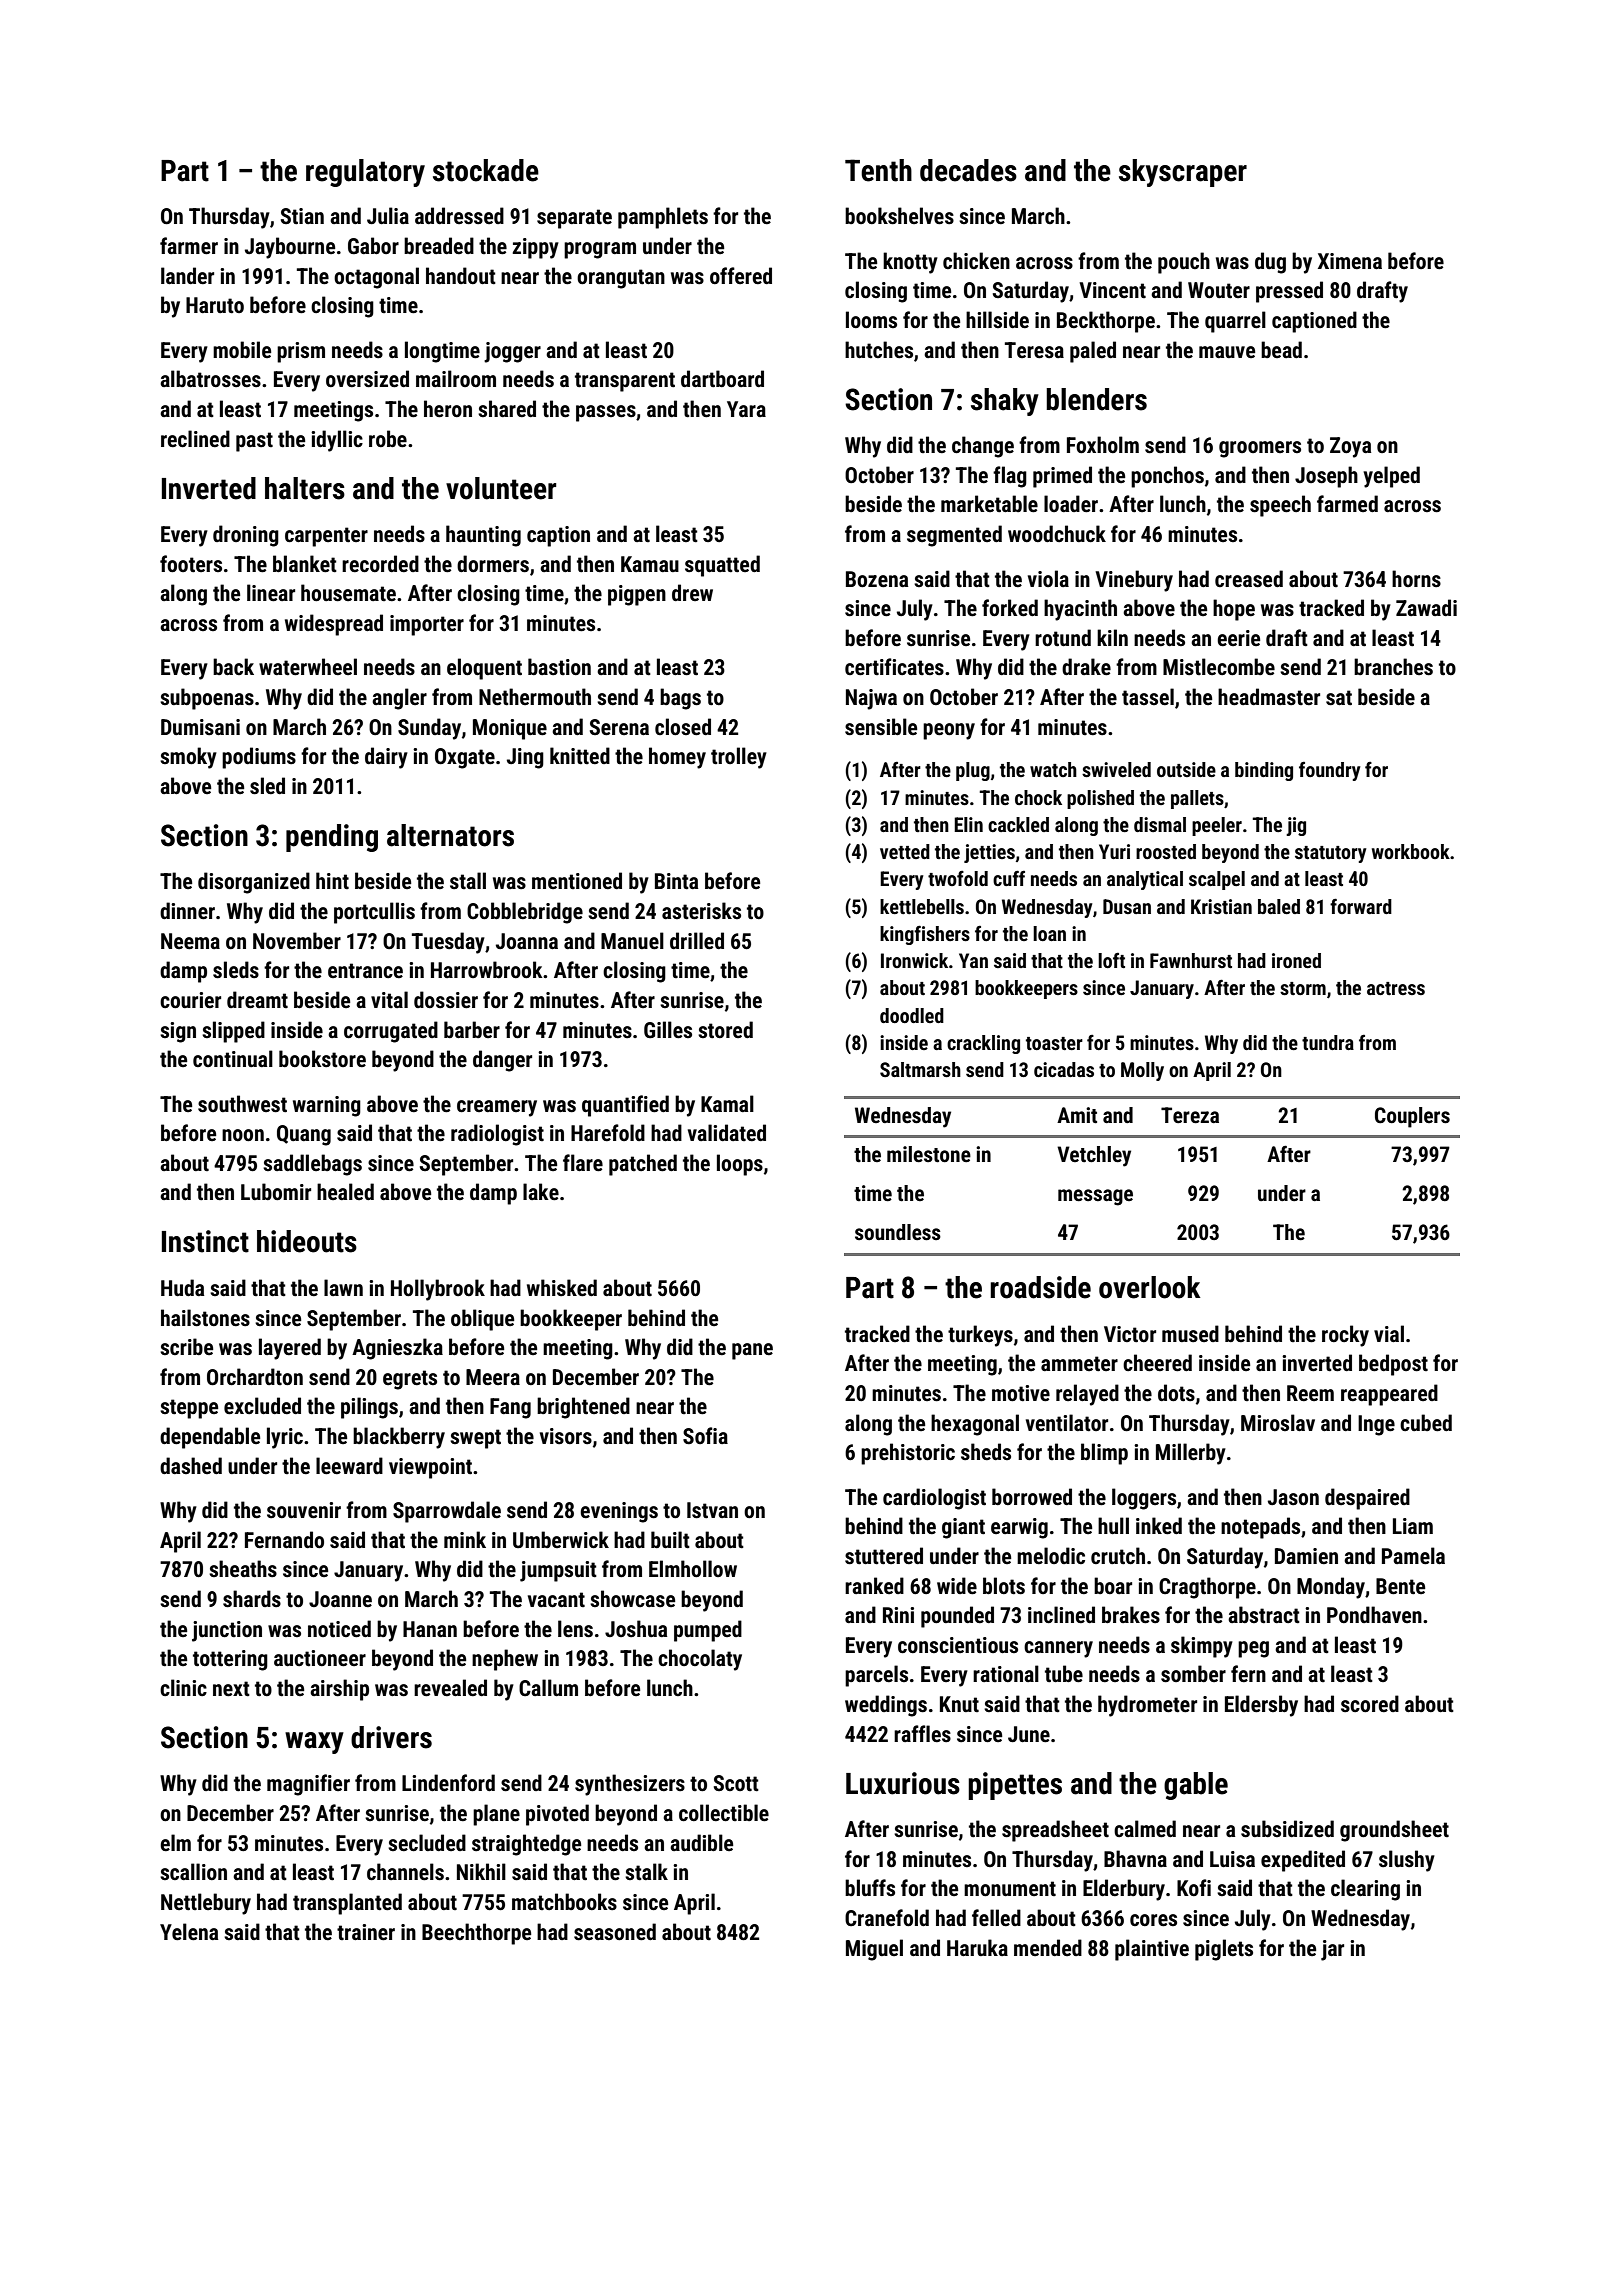 The height and width of the screenshot is (2292, 1620). What do you see at coordinates (968, 170) in the screenshot?
I see `decades` at bounding box center [968, 170].
